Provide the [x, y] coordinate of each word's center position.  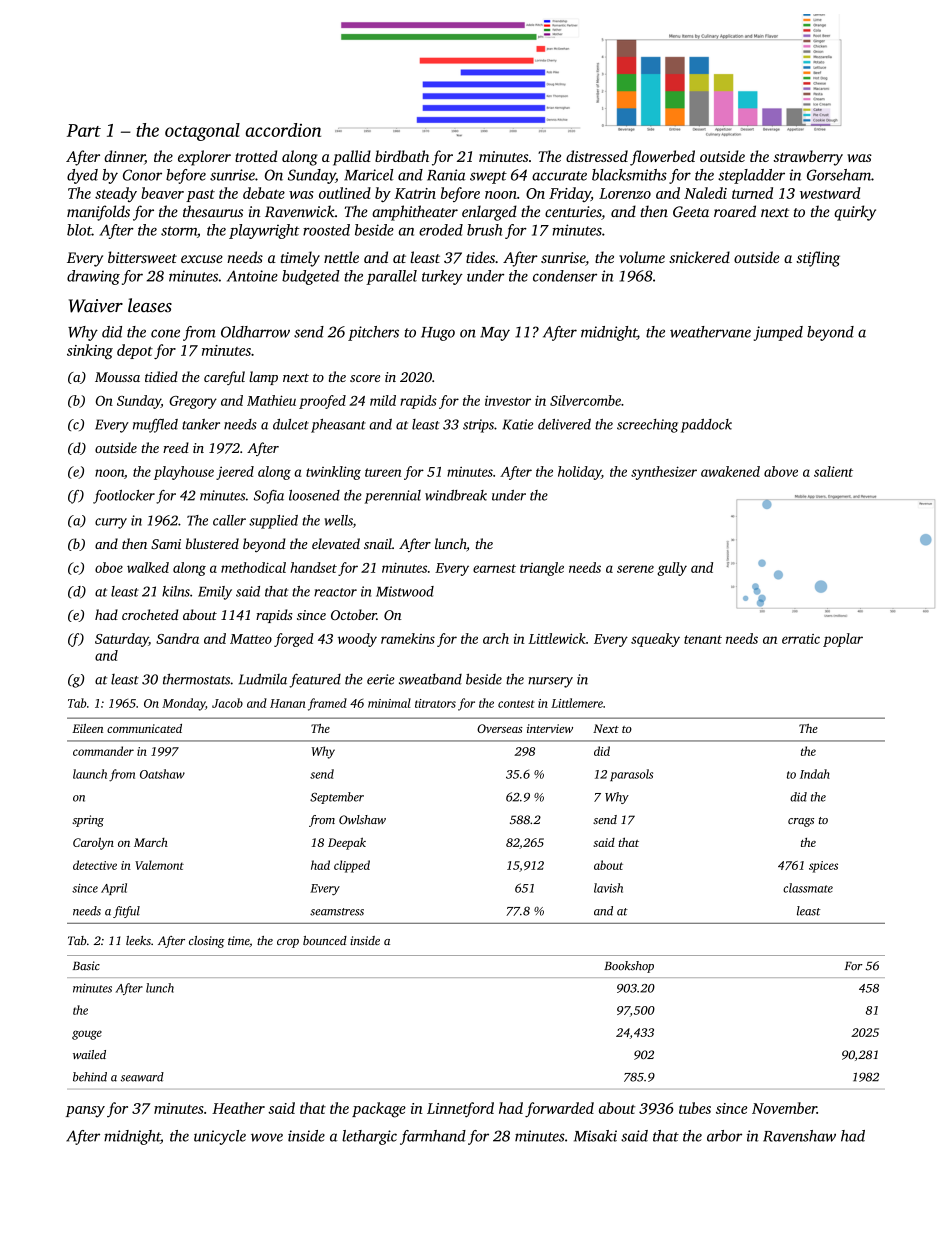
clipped [352, 866]
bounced [325, 940]
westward [830, 193]
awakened [730, 471]
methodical [253, 567]
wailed [89, 1054]
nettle [341, 257]
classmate [808, 888]
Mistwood [405, 591]
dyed [82, 176]
